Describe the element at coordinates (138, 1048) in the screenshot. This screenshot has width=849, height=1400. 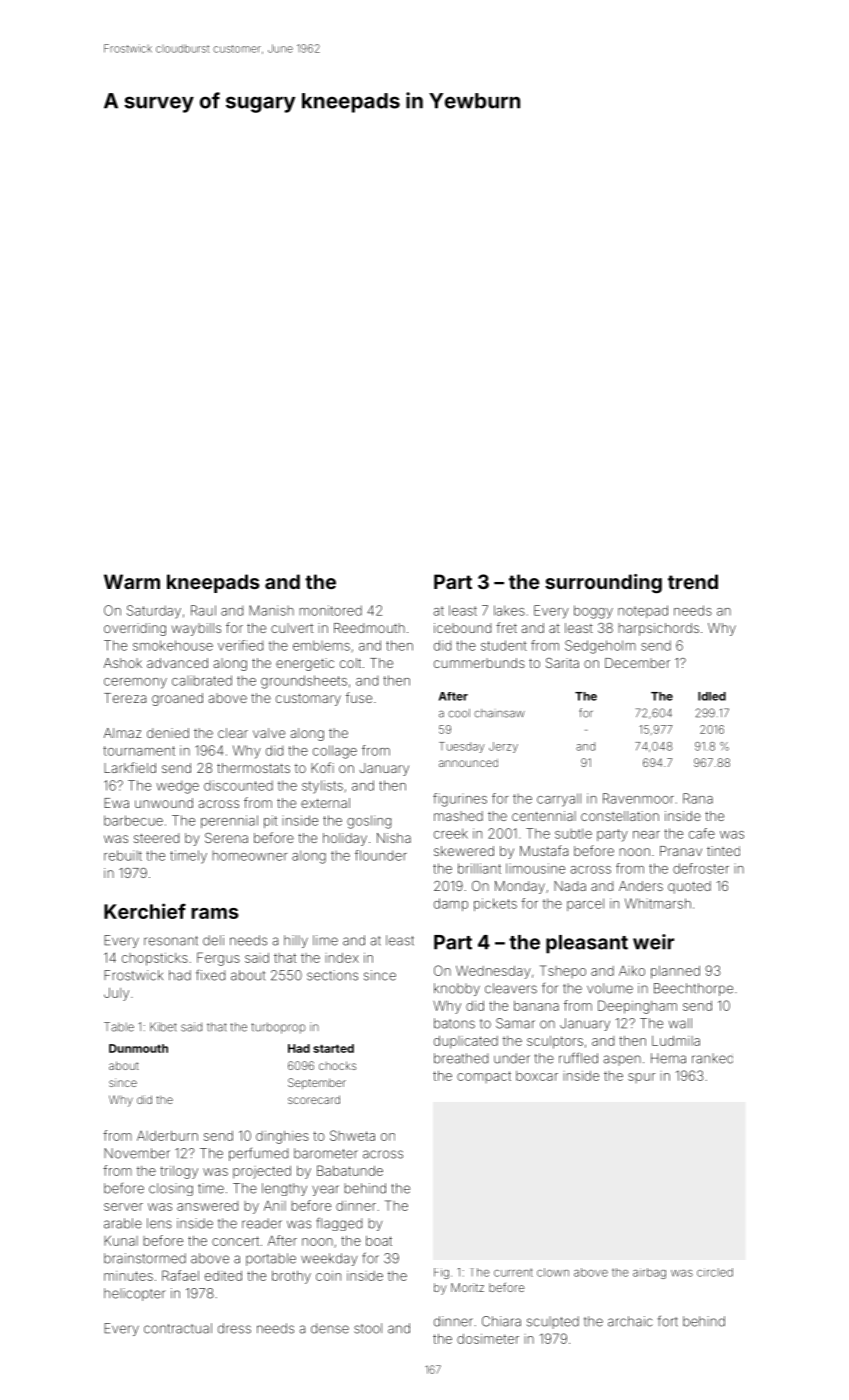
I see `Dunmouth` at that location.
